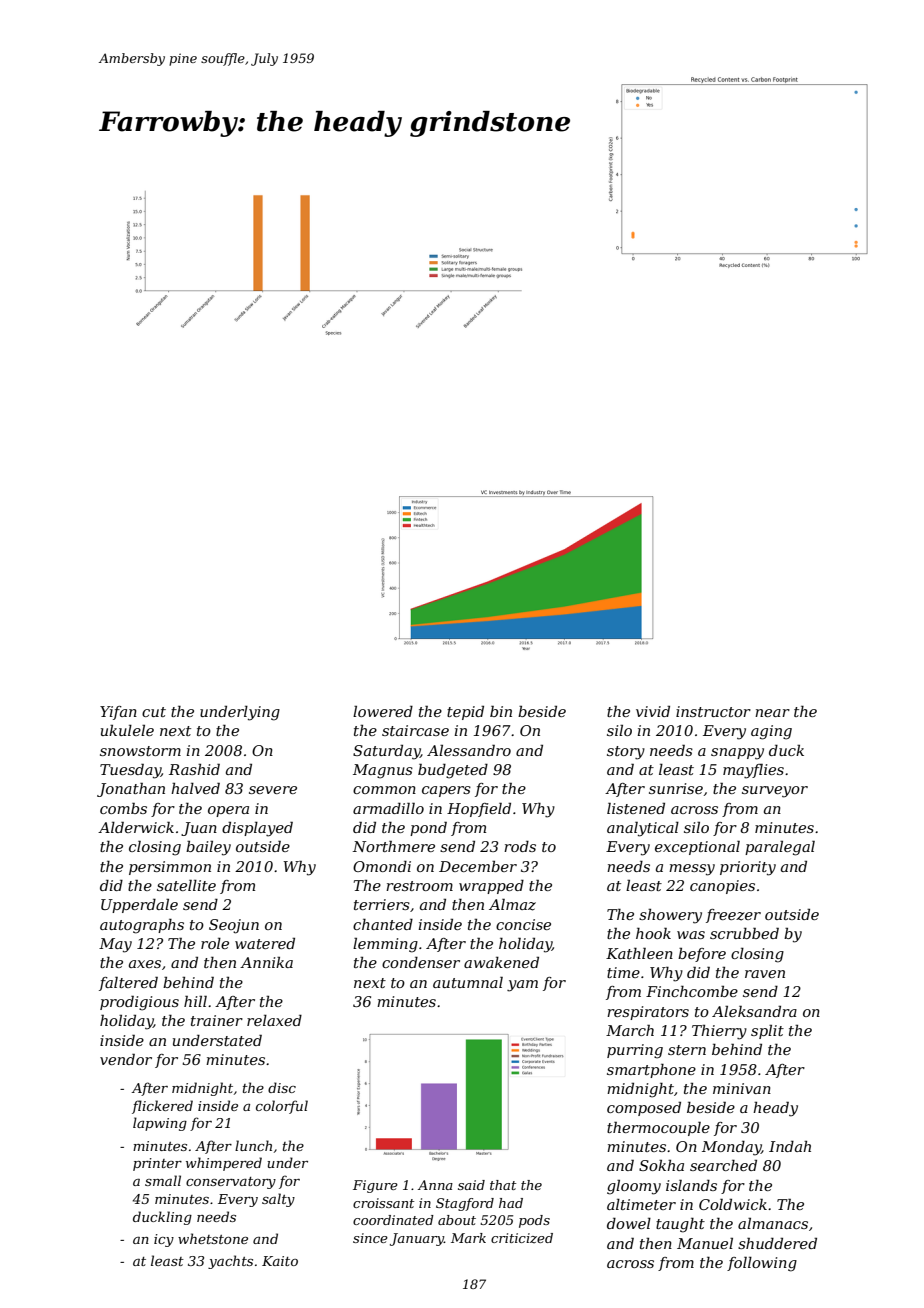 The height and width of the screenshot is (1308, 924). What do you see at coordinates (282, 1087) in the screenshot?
I see `disc` at bounding box center [282, 1087].
